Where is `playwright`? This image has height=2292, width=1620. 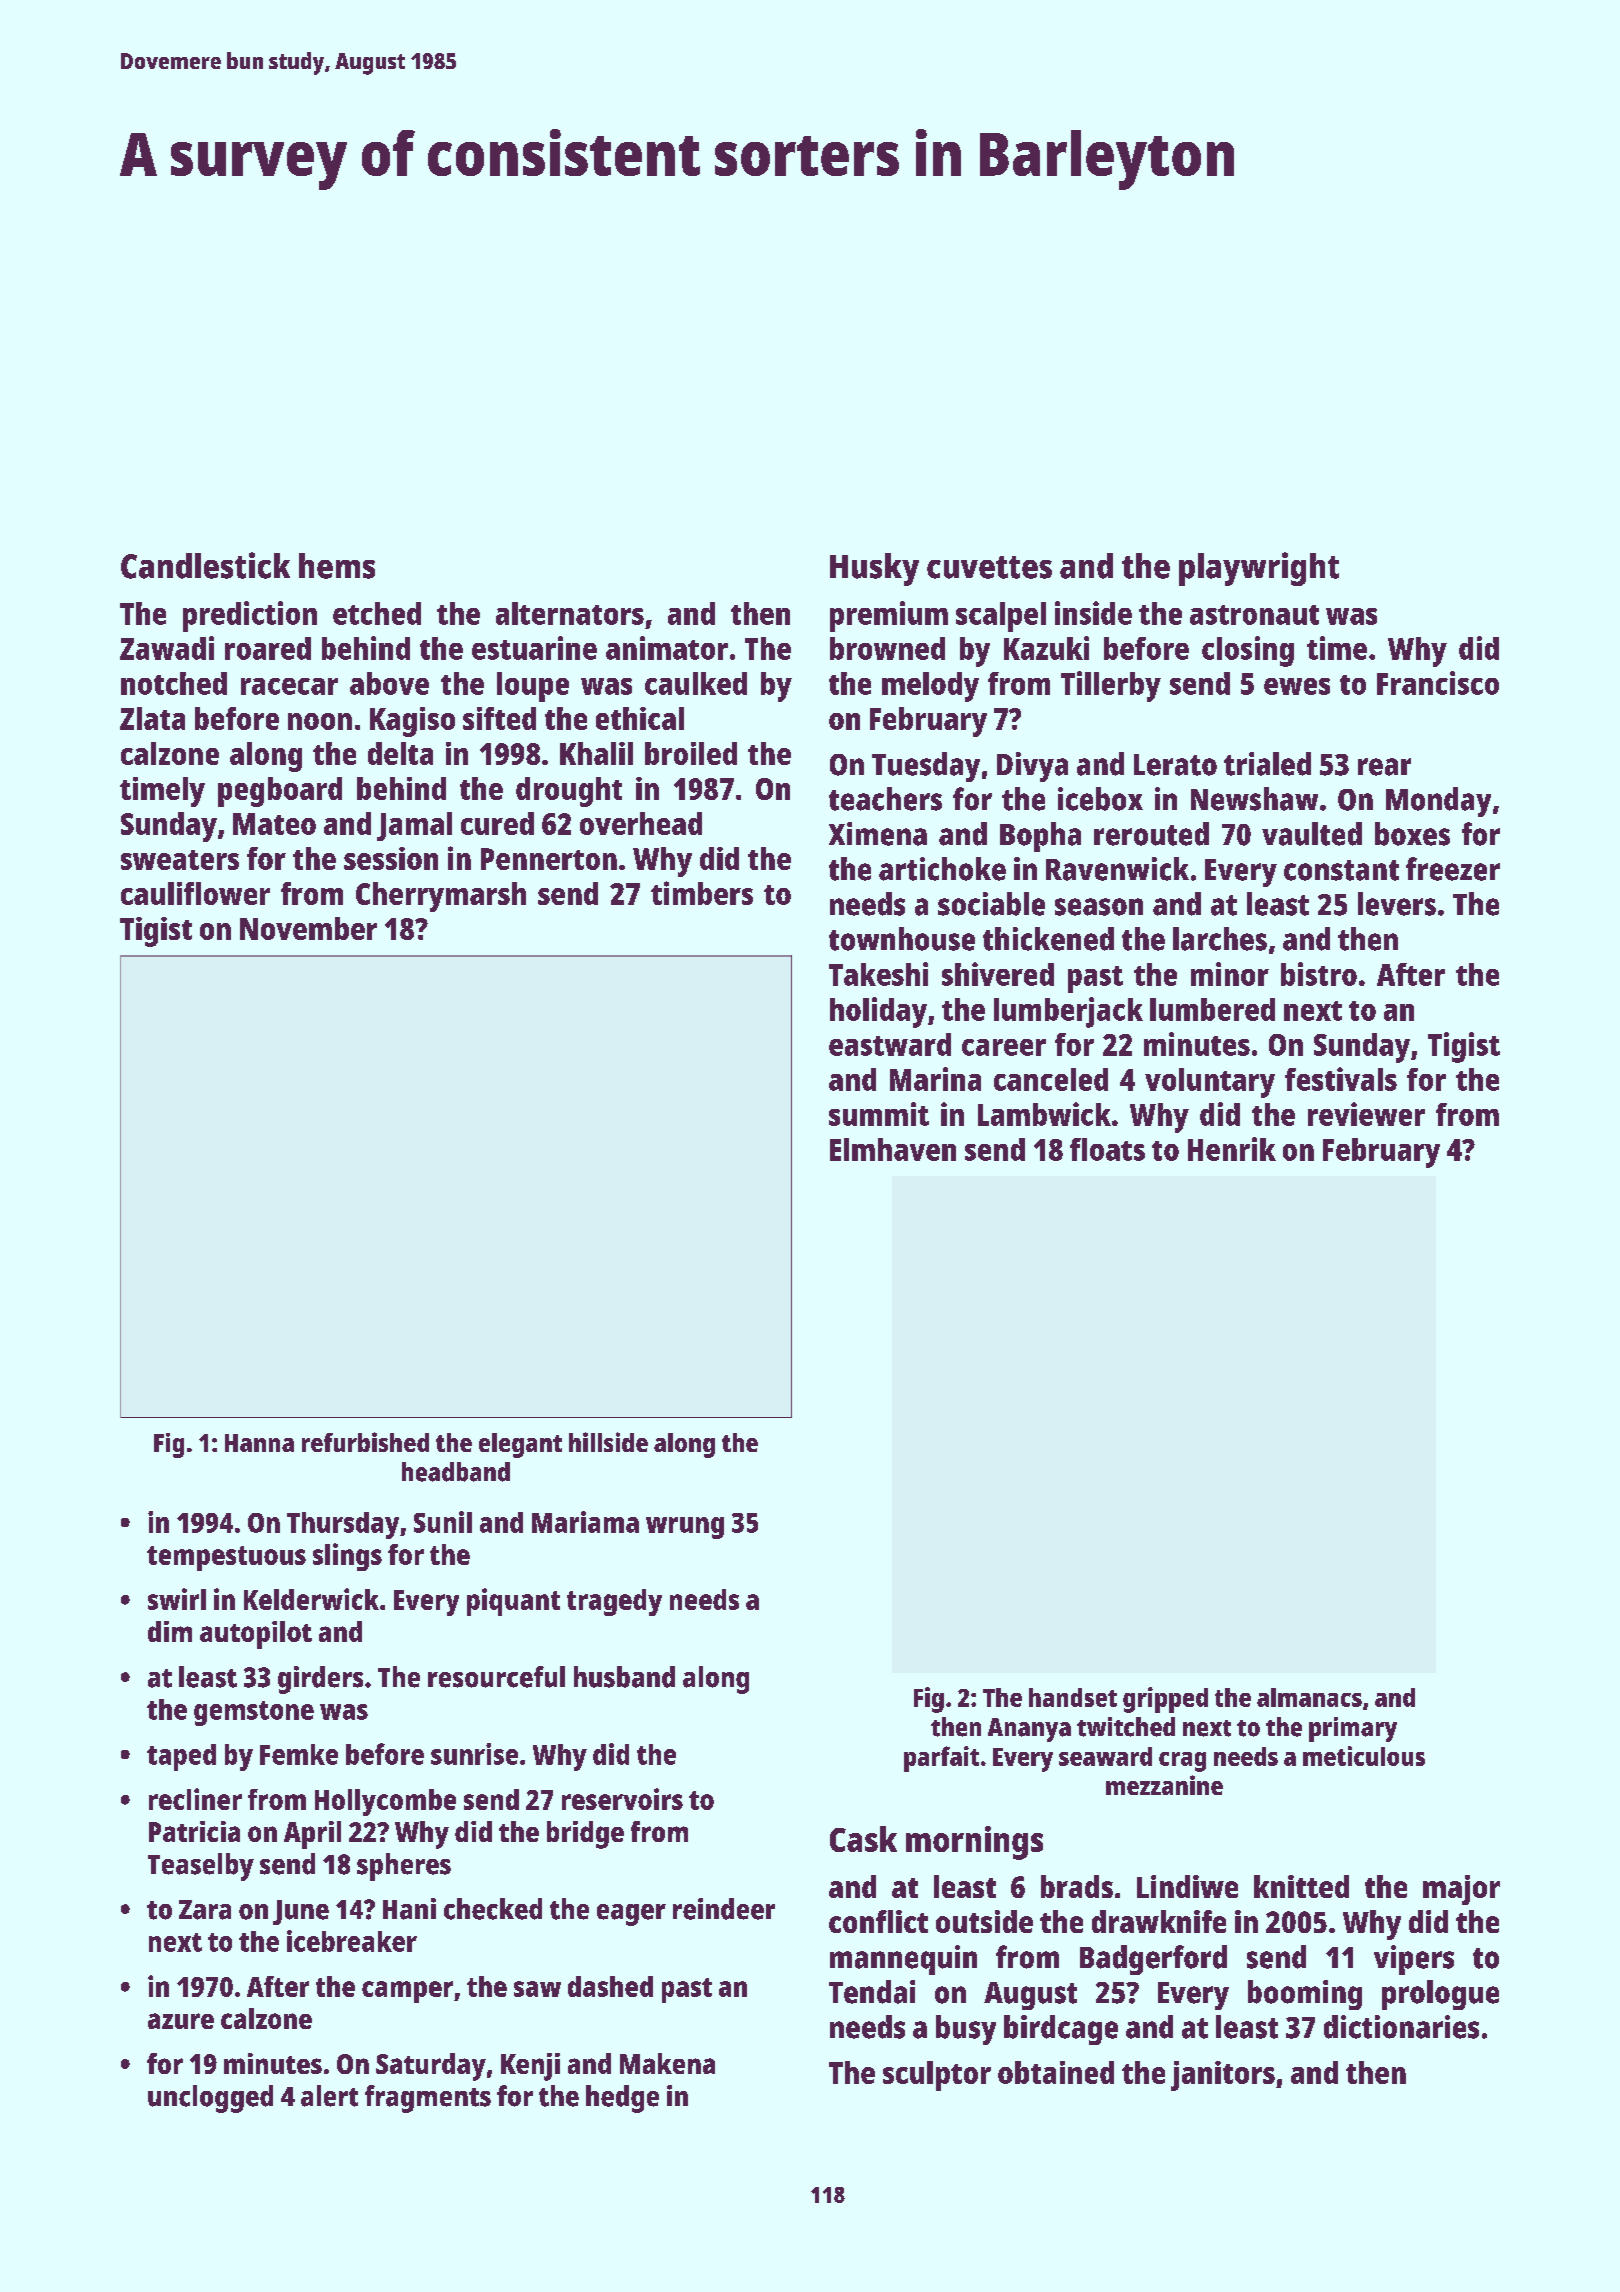 playwright is located at coordinates (1259, 569).
